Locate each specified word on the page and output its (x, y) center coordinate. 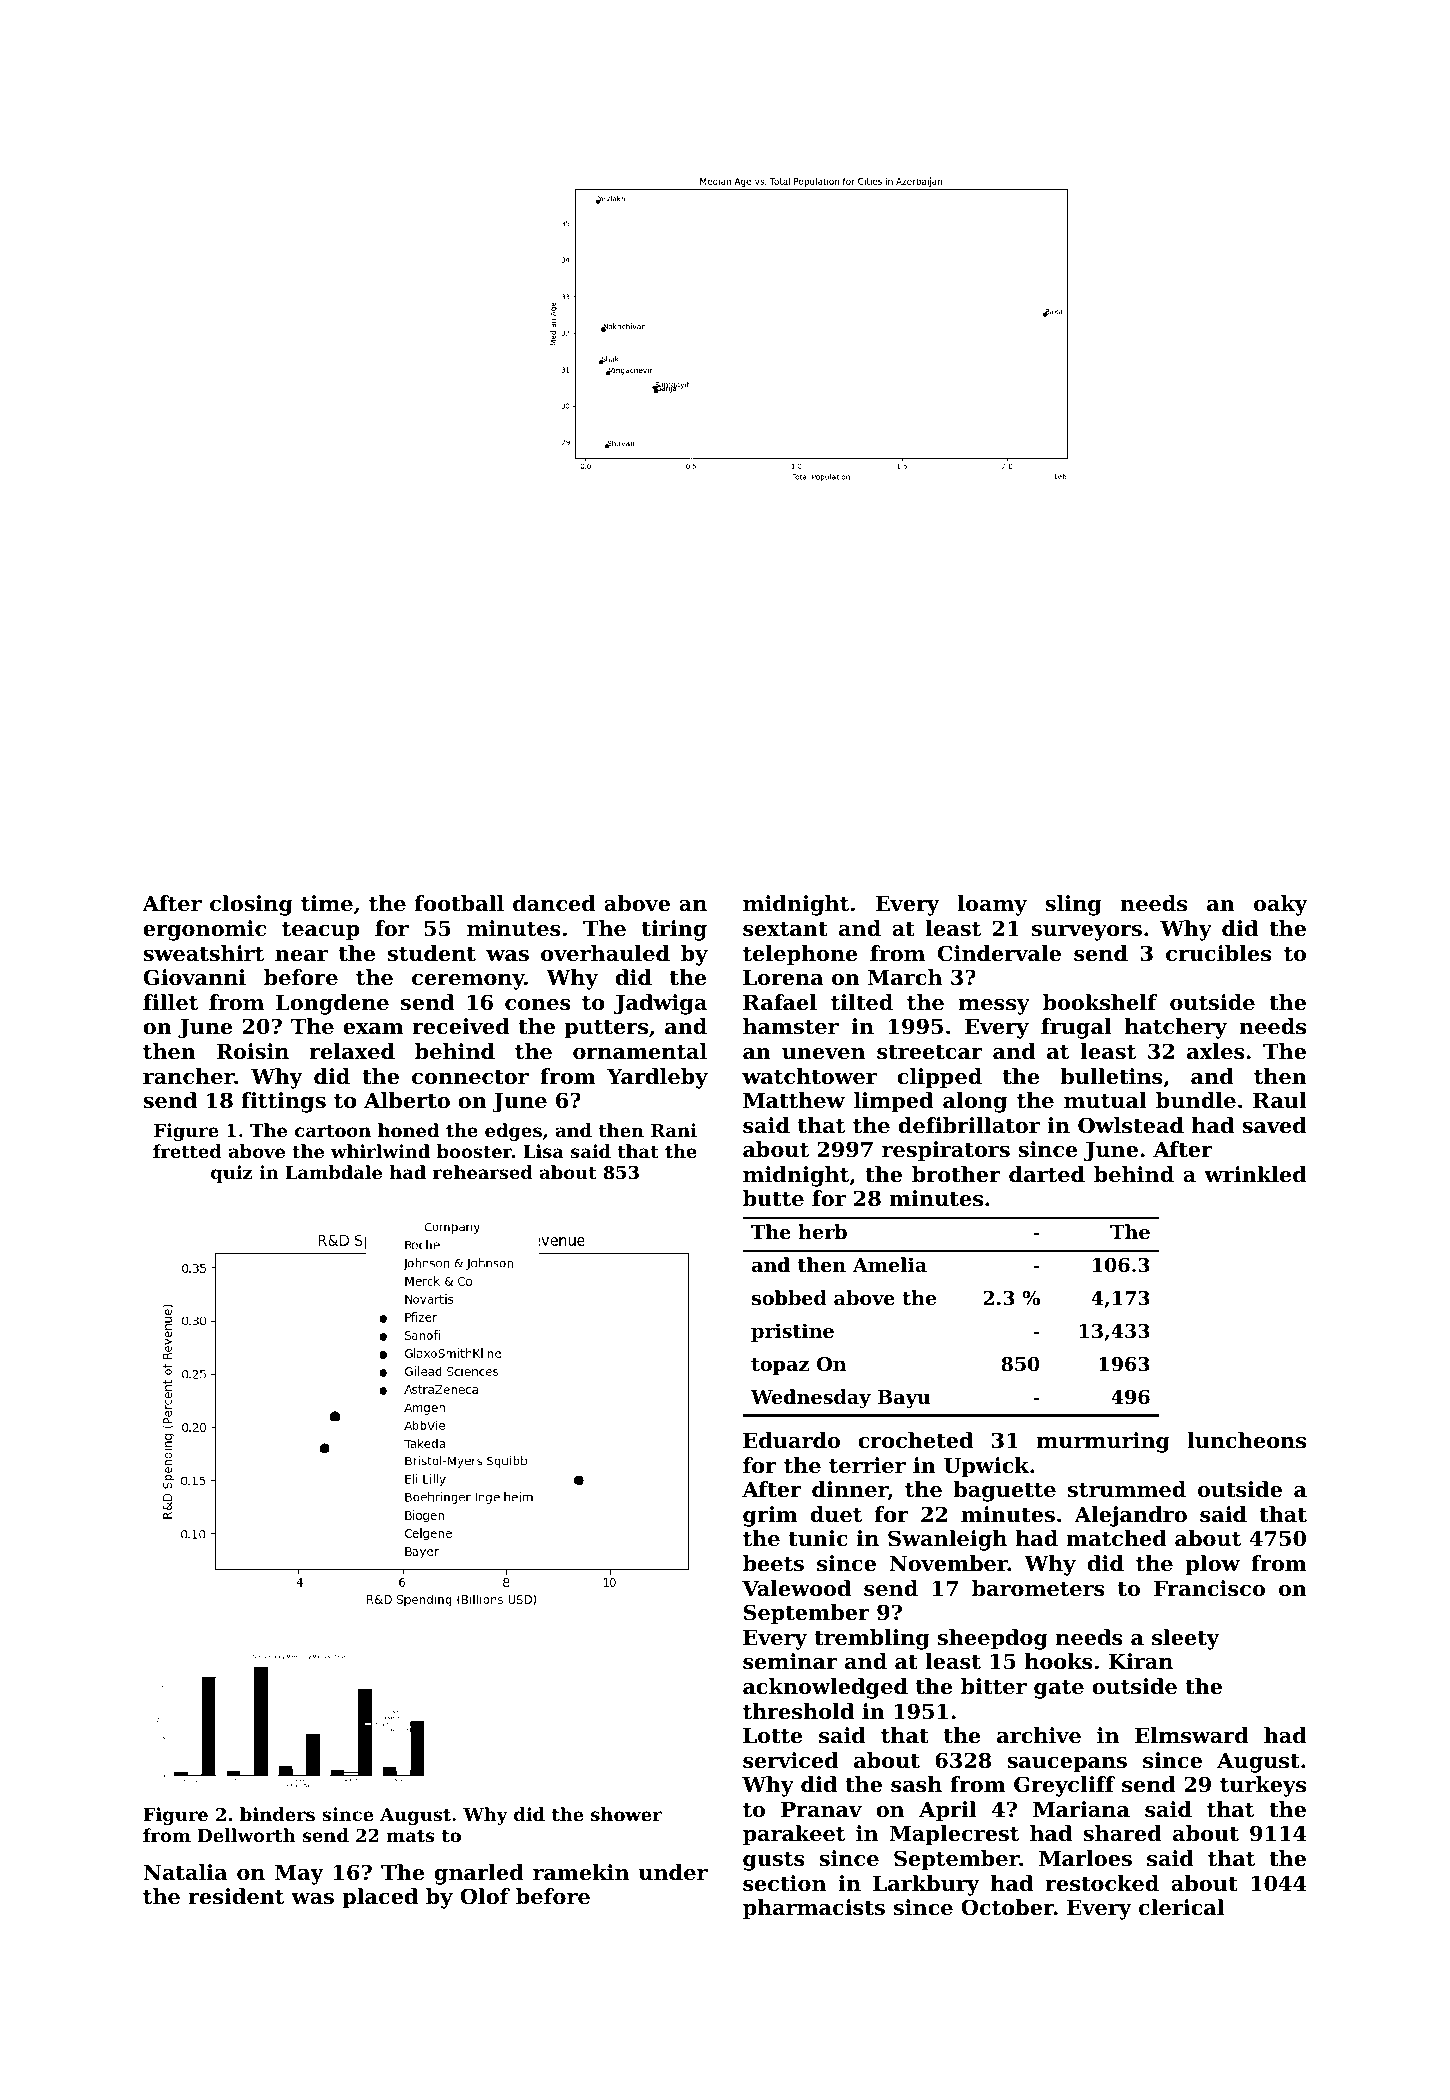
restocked (1102, 1883)
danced (554, 903)
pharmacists (814, 1909)
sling (1073, 905)
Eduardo (791, 1440)
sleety (1186, 1639)
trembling (872, 1639)
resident (236, 1896)
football (459, 903)
